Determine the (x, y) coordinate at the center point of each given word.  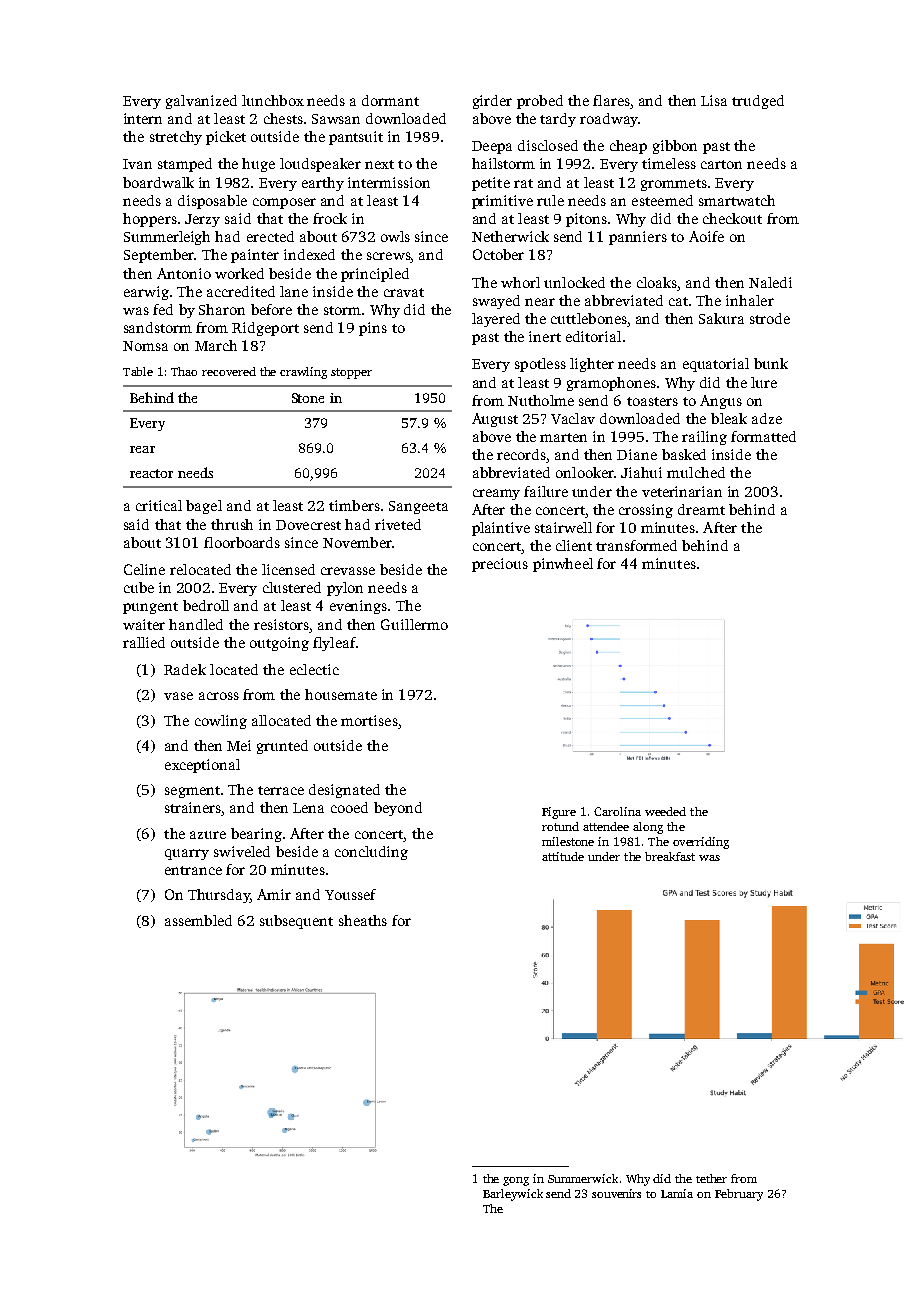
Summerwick (583, 1178)
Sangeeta (418, 507)
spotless (540, 365)
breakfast (670, 856)
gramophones (611, 384)
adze (767, 418)
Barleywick (513, 1195)
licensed (288, 569)
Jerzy (202, 220)
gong (516, 1181)
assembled (198, 920)
